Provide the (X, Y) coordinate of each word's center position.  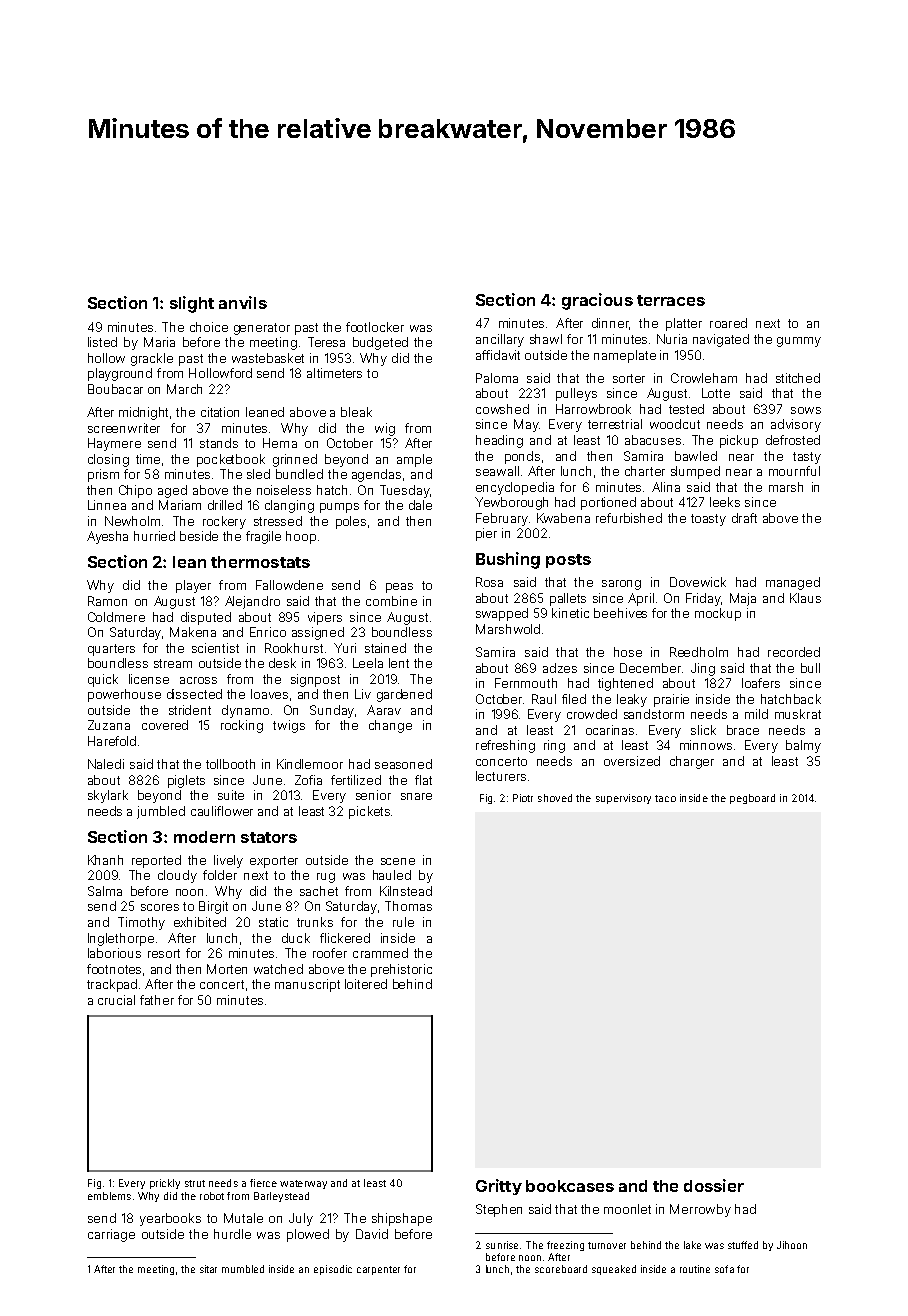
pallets (568, 599)
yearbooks (170, 1219)
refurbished (629, 518)
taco (665, 798)
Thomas (408, 906)
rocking (242, 726)
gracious (597, 301)
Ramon (107, 601)
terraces (671, 300)
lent (399, 663)
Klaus (805, 598)
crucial (116, 1000)
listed (102, 342)
